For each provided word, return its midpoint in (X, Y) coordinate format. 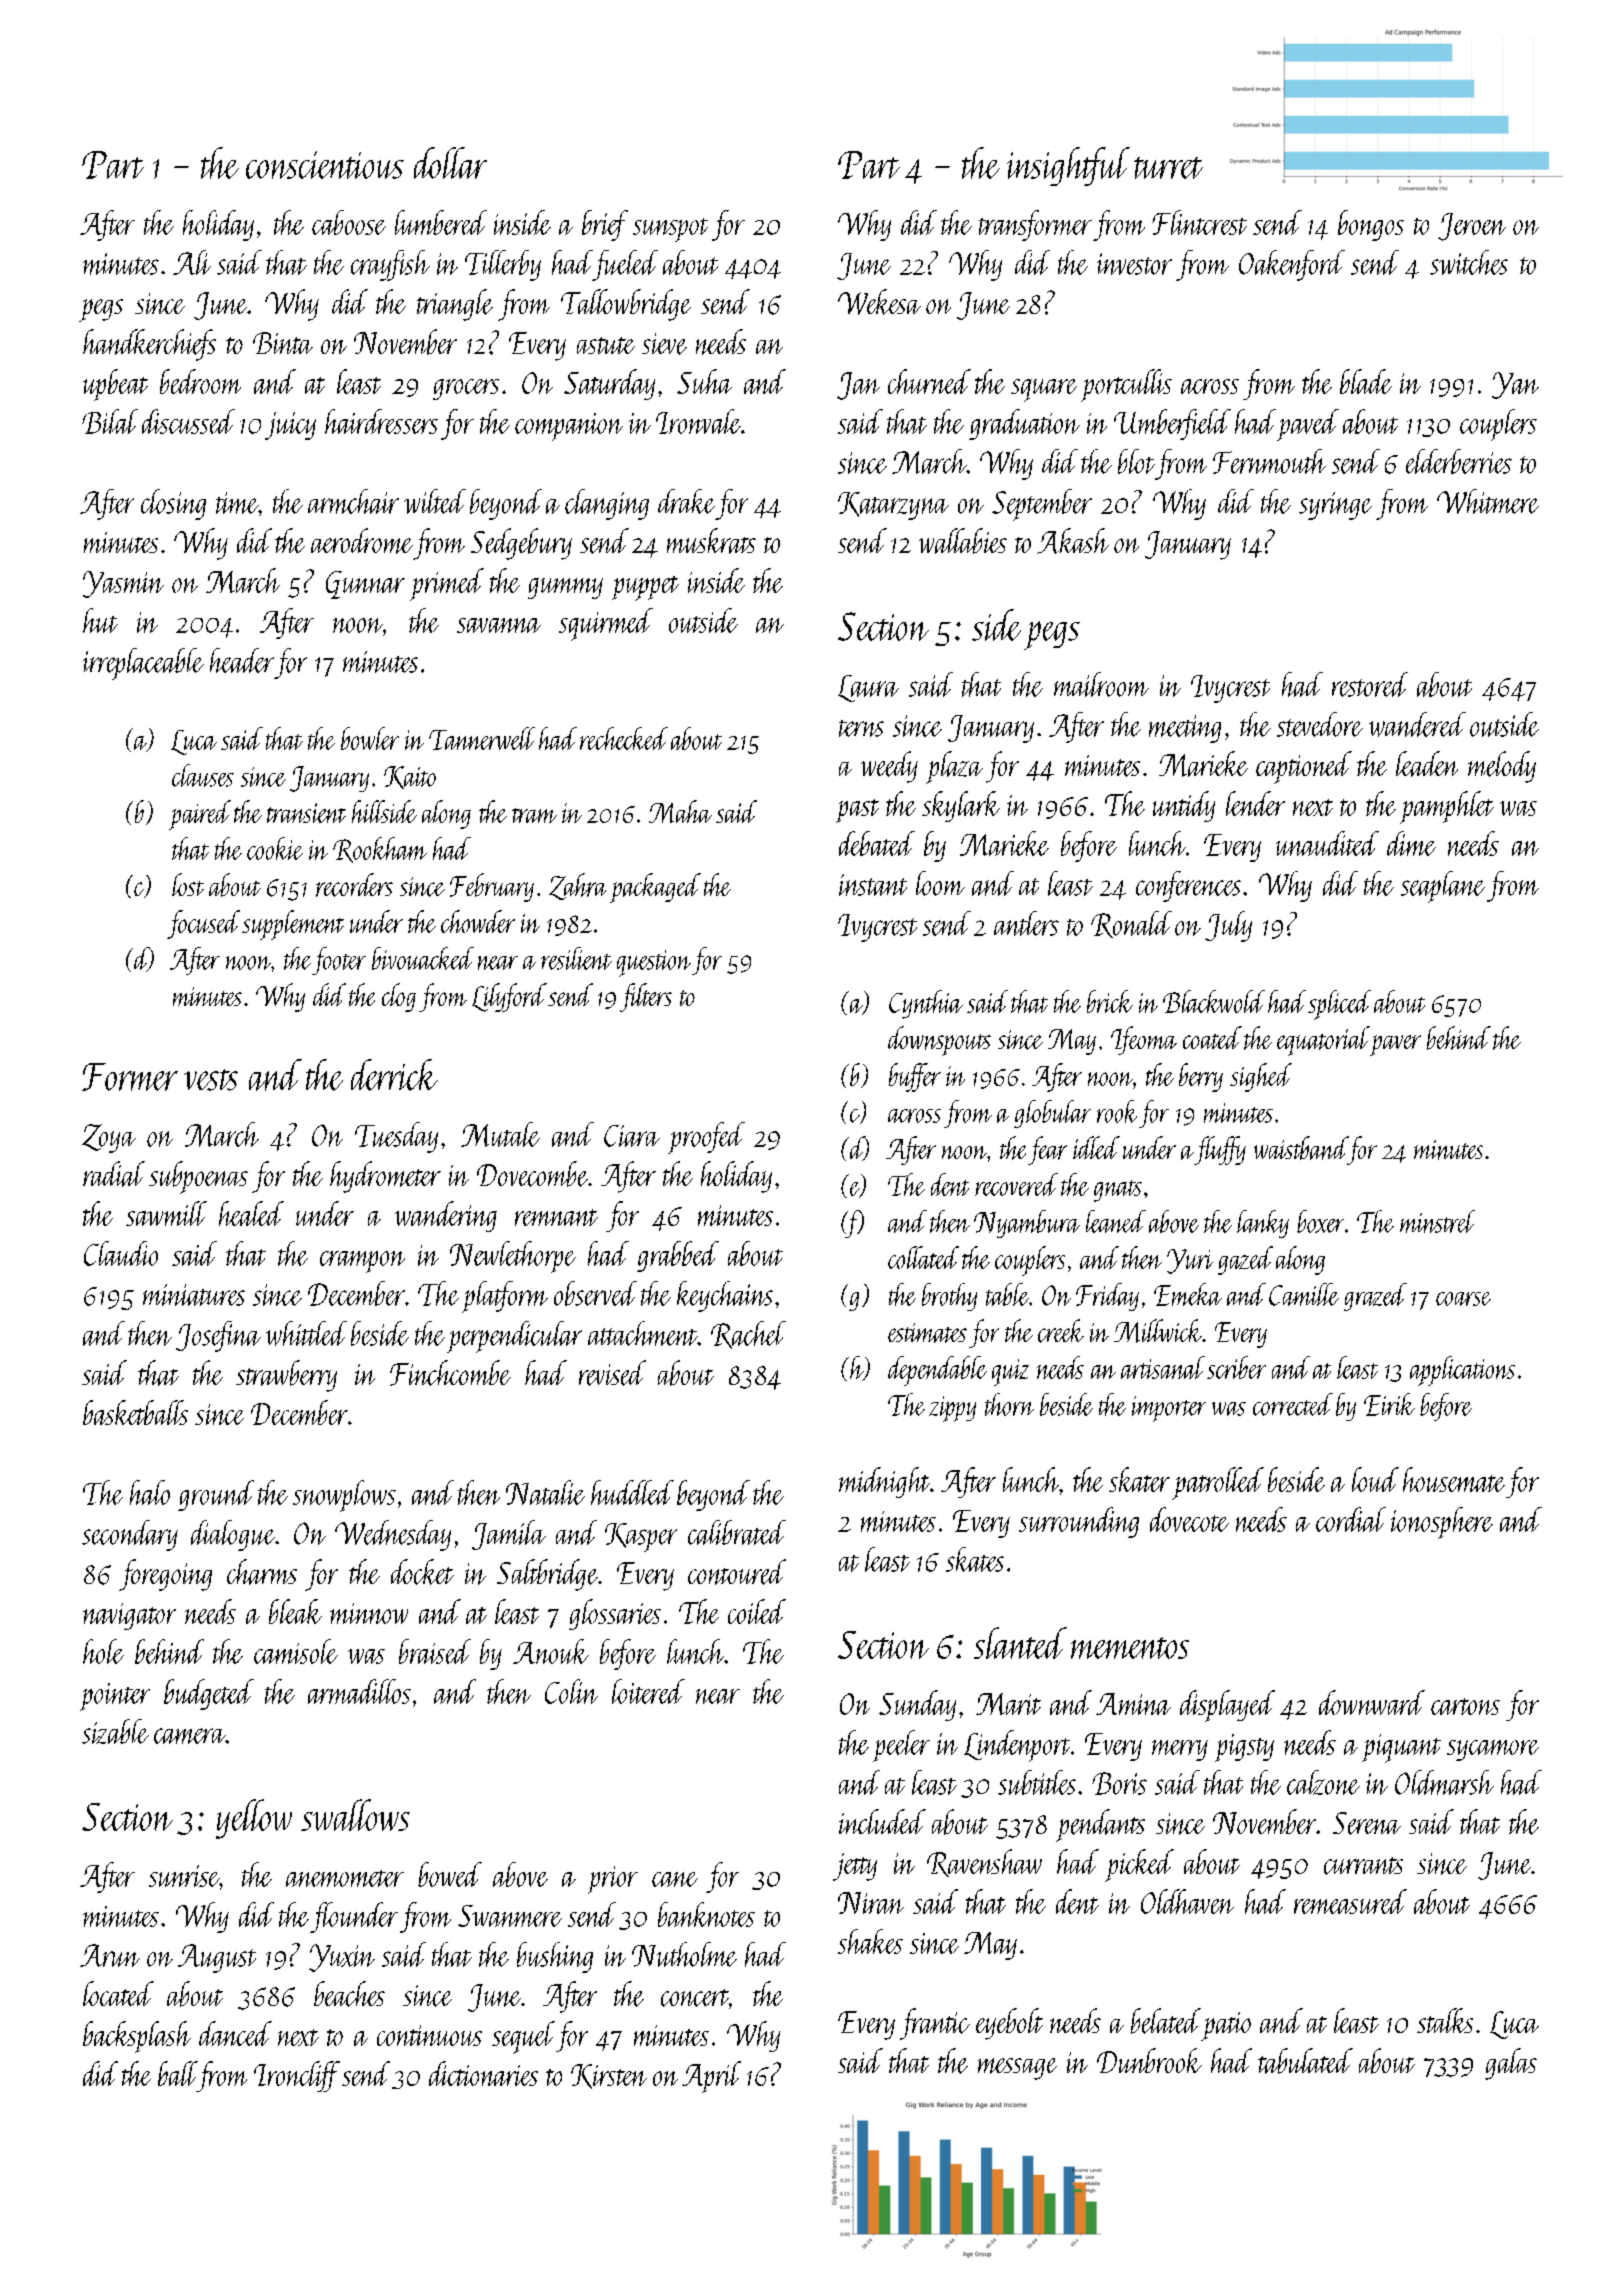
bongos (1371, 225)
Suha (704, 381)
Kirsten (609, 2076)
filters (646, 997)
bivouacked (423, 958)
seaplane (1443, 887)
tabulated (1305, 2061)
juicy (290, 426)
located (118, 1993)
